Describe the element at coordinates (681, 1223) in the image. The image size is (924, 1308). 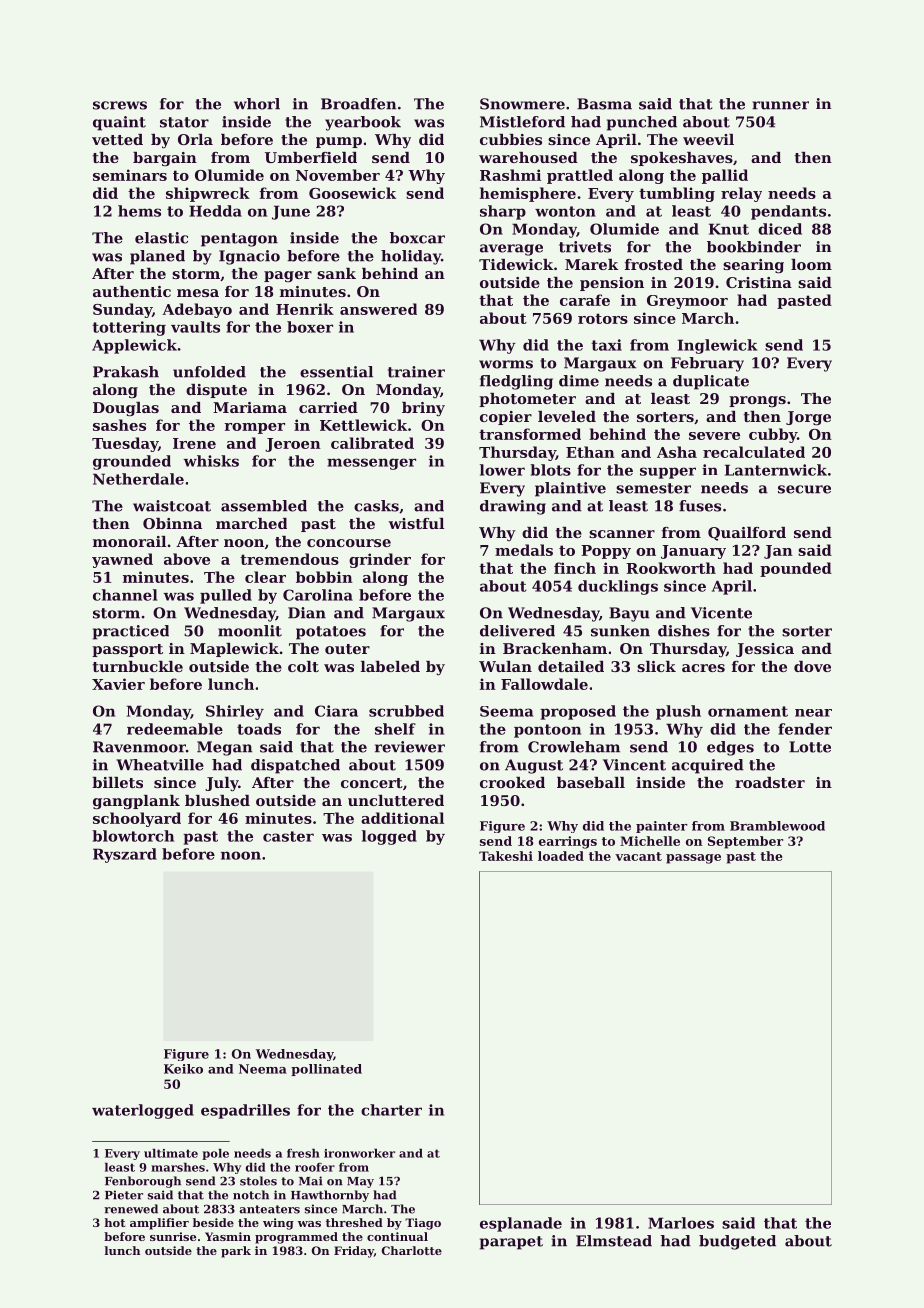
I see `Marloes` at that location.
